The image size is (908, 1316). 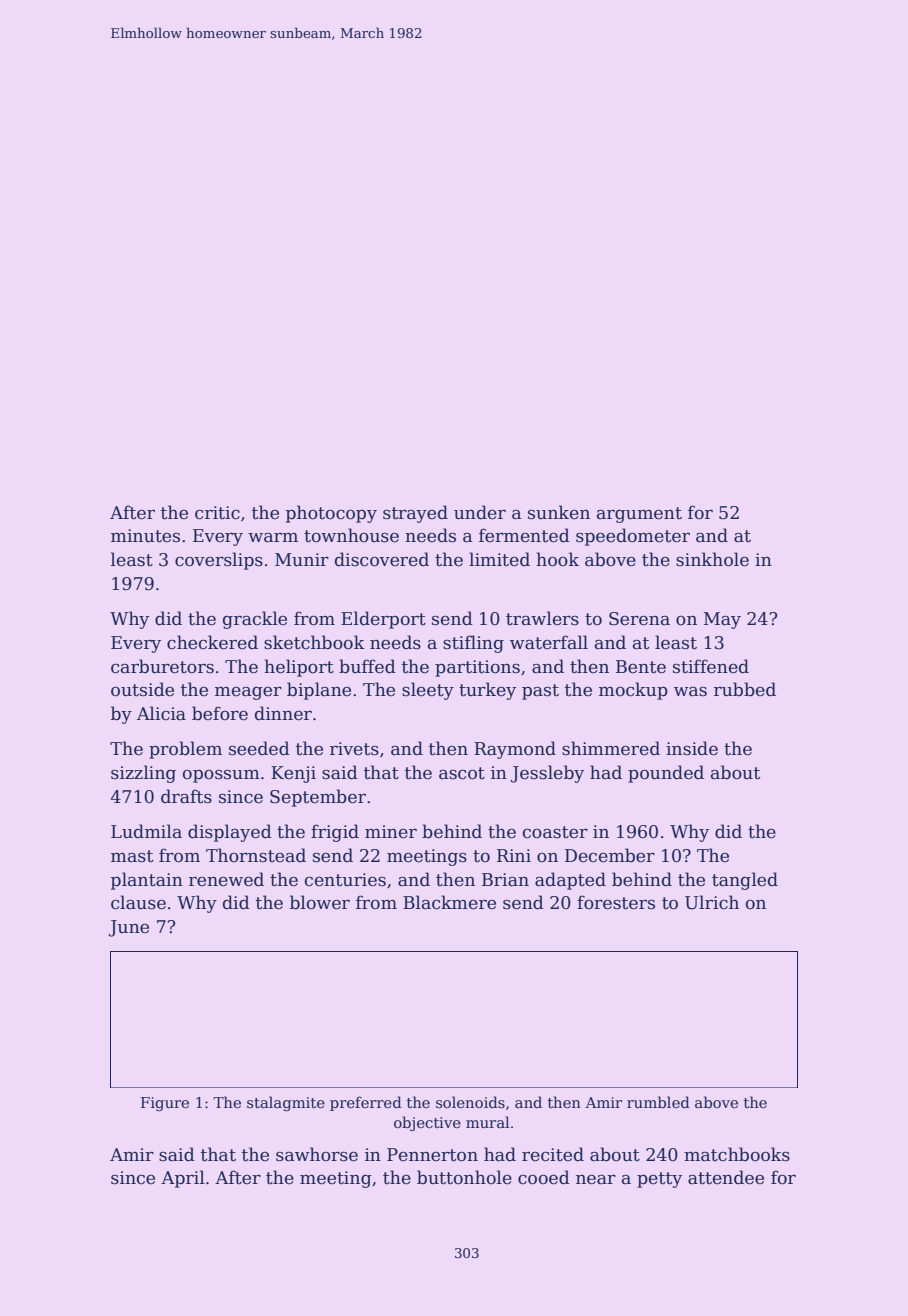 I want to click on buttonhole, so click(x=464, y=1177).
